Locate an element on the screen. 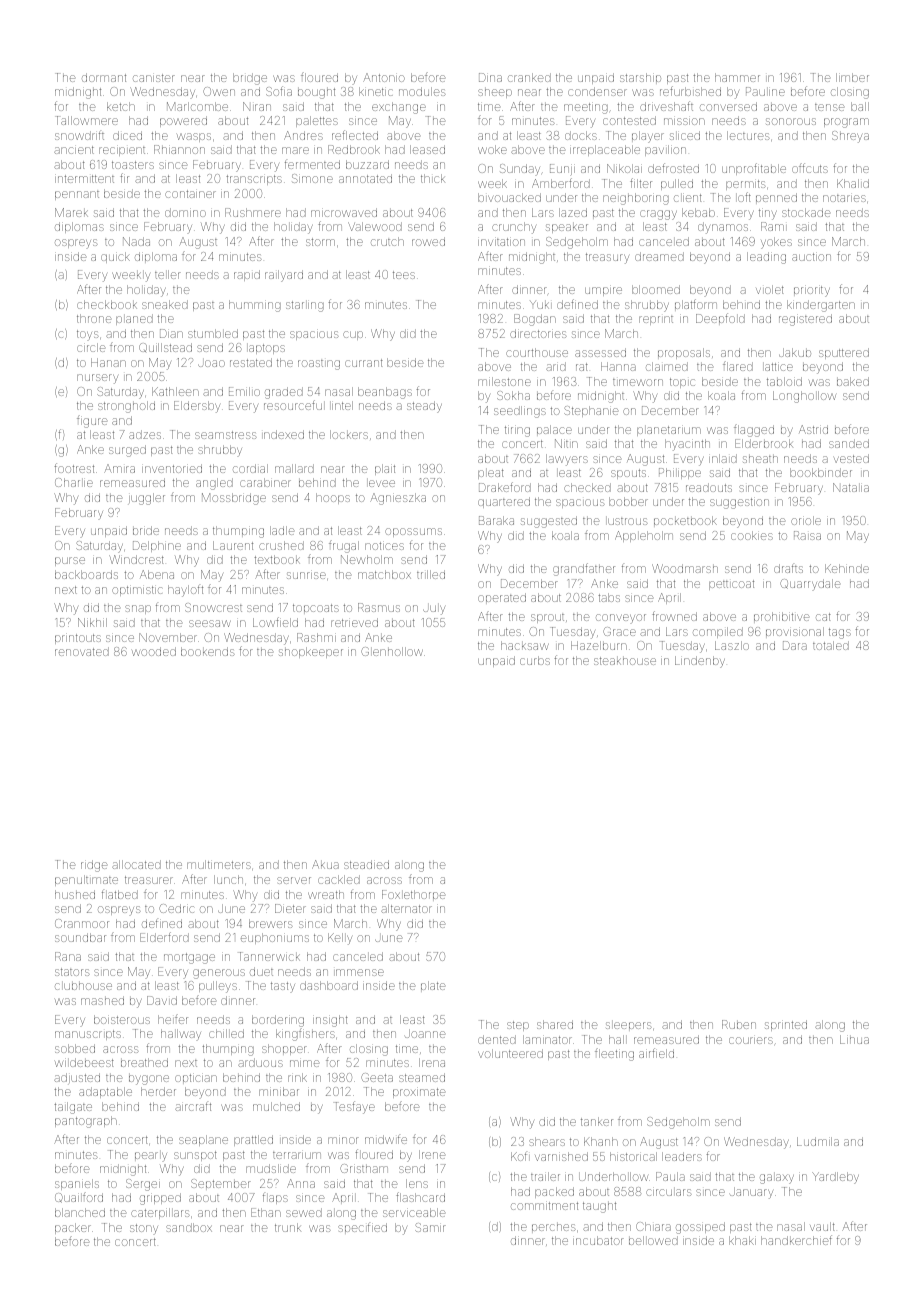 Image resolution: width=924 pixels, height=1308 pixels. Sergei is located at coordinates (143, 1185).
